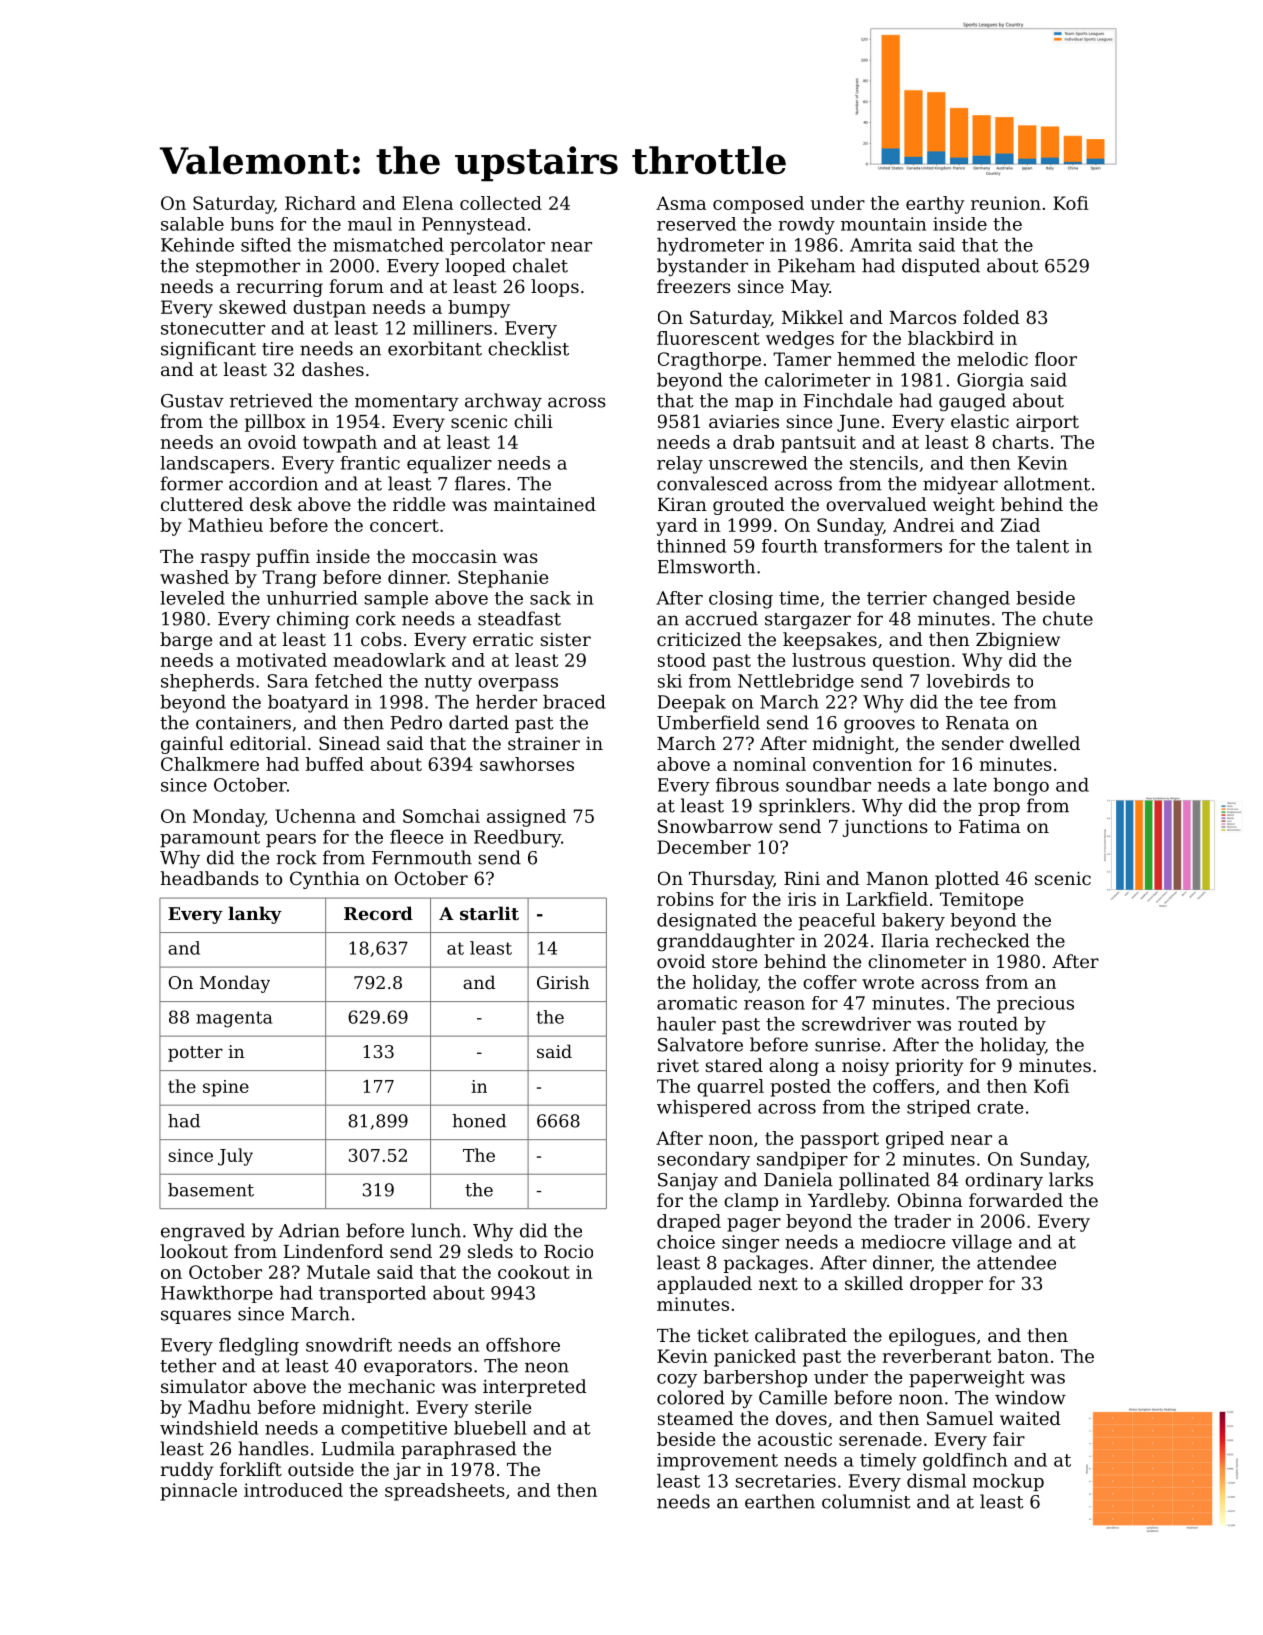 The height and width of the document is (1635, 1263). Describe the element at coordinates (685, 899) in the document. I see `robins` at that location.
